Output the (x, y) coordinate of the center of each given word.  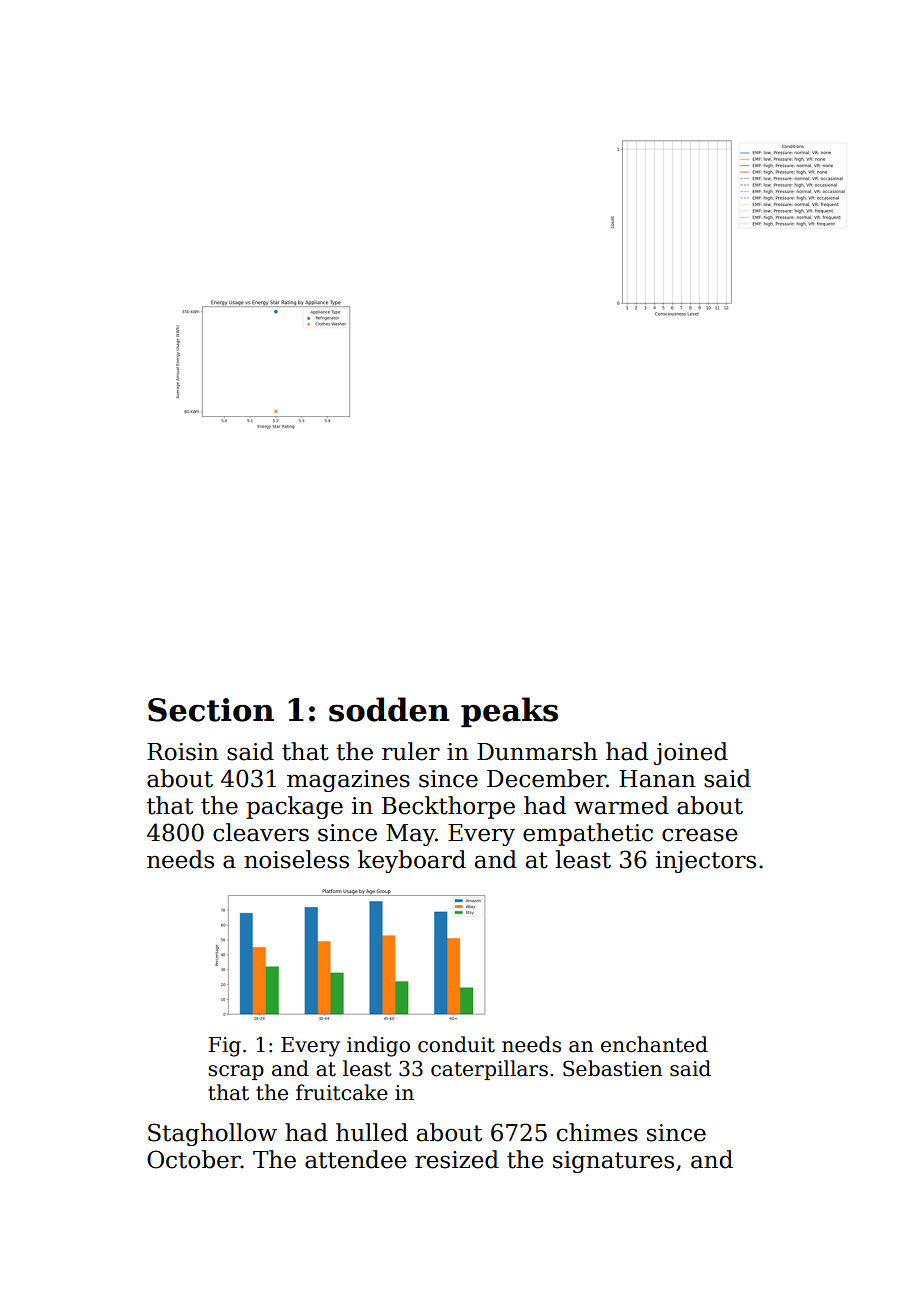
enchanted (654, 1044)
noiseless (296, 859)
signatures (613, 1162)
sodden (389, 709)
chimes (597, 1132)
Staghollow (212, 1134)
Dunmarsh (537, 751)
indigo (378, 1046)
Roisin (183, 752)
